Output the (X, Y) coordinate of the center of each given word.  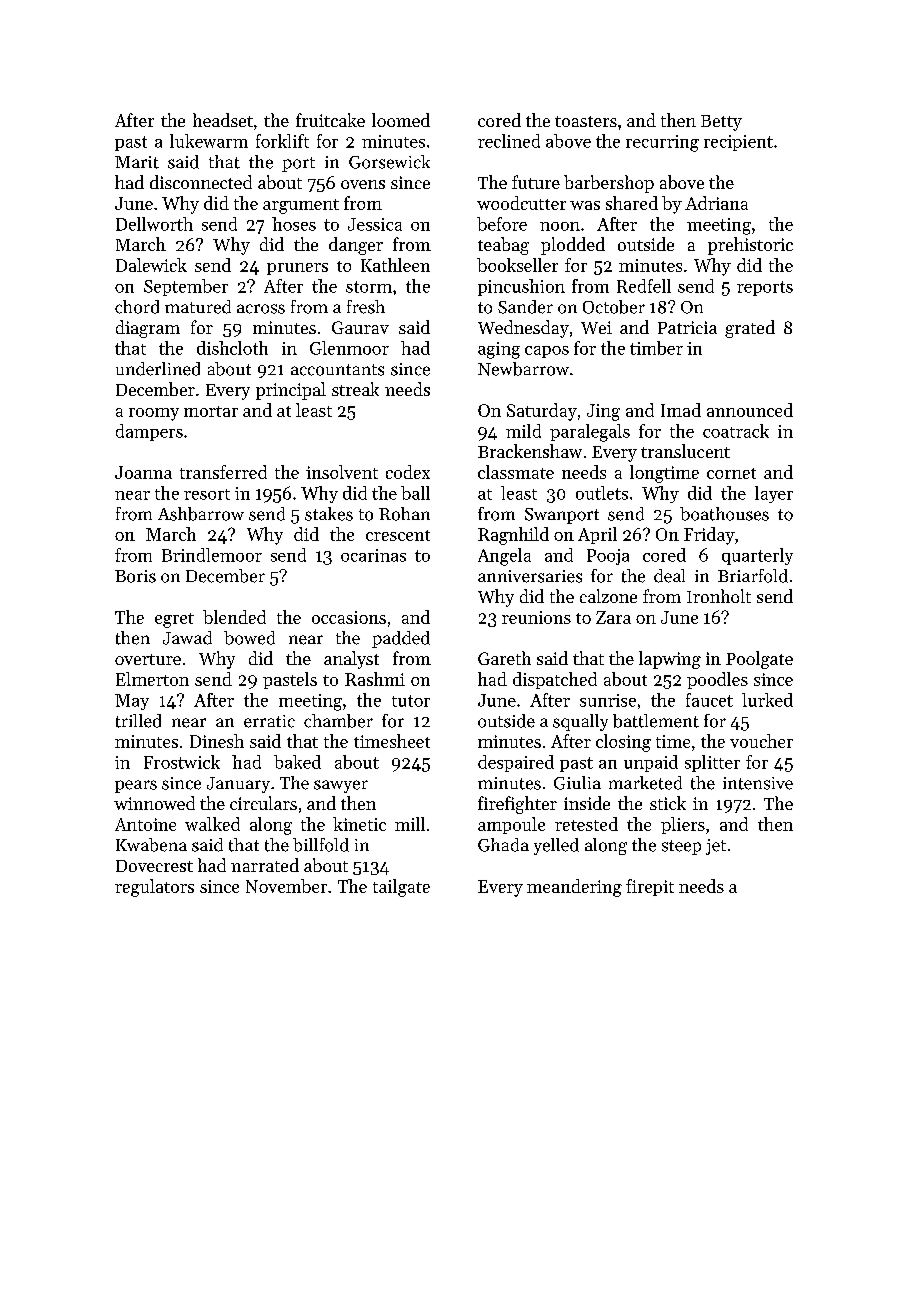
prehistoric (750, 246)
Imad (681, 410)
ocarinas (373, 555)
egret (174, 620)
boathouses (724, 514)
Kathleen (395, 265)
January (238, 785)
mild (523, 431)
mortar (211, 411)
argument (301, 206)
